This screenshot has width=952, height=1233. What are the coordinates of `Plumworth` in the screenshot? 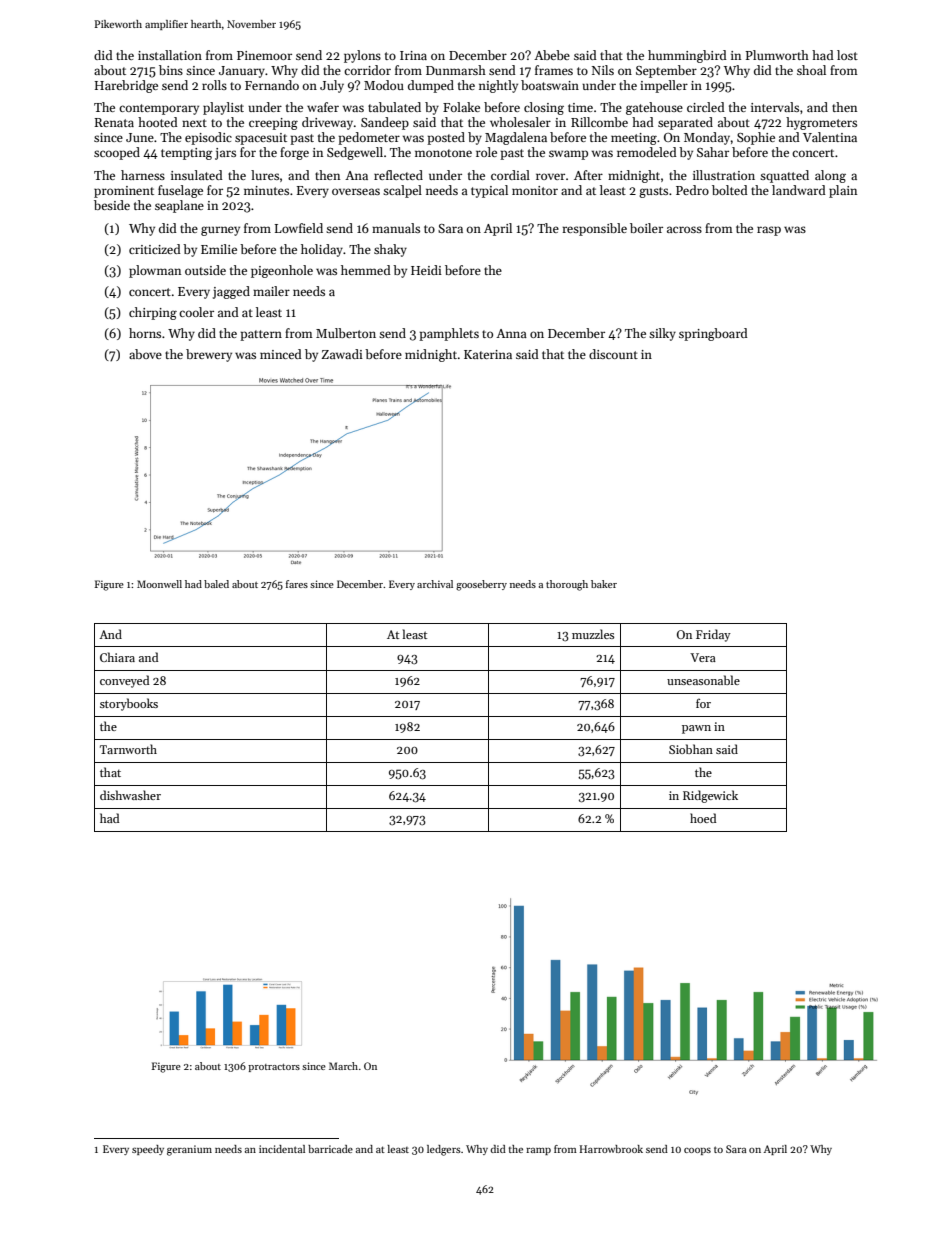 It's located at (777, 55).
